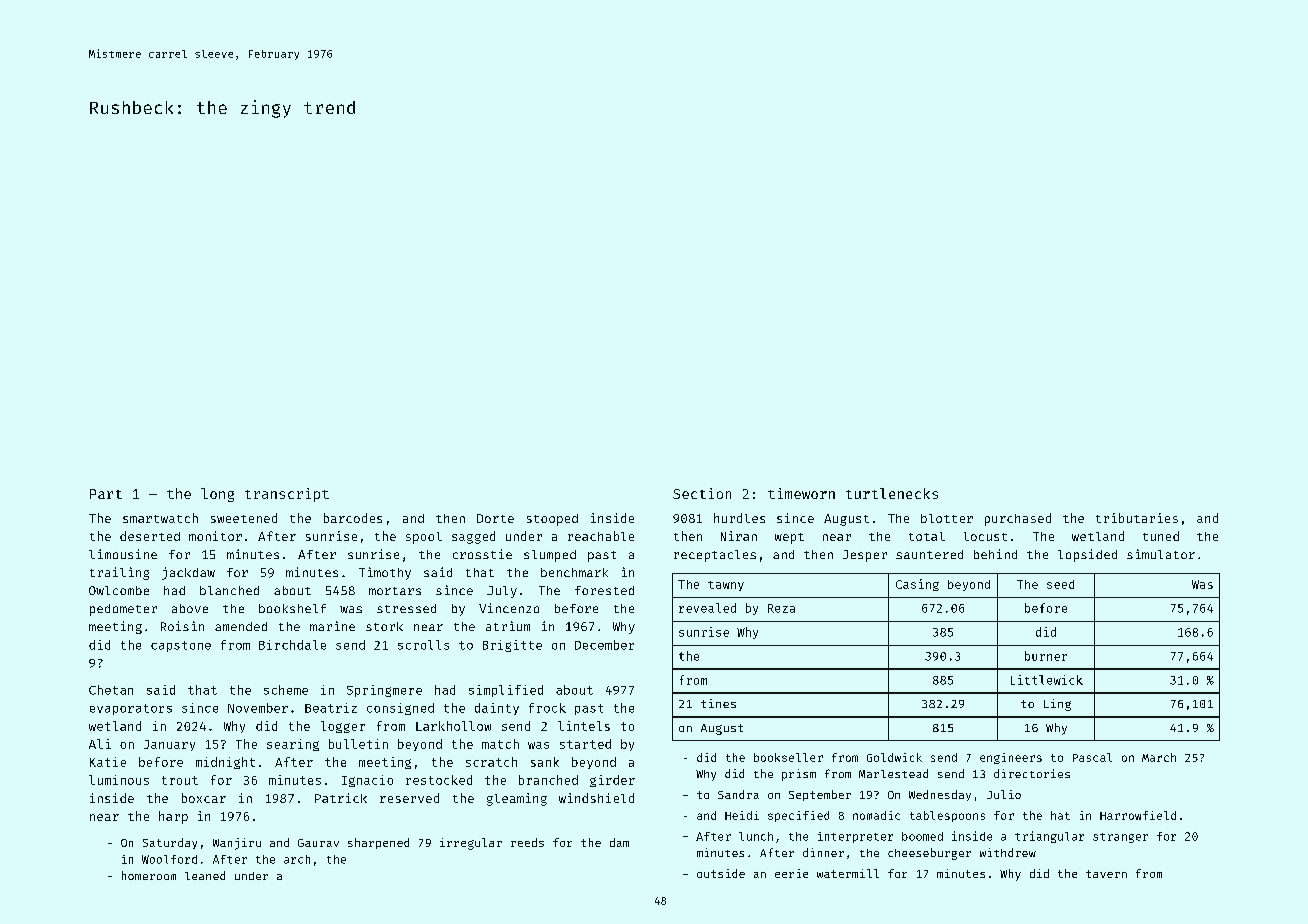  Describe the element at coordinates (742, 815) in the page. I see `Heidi` at that location.
